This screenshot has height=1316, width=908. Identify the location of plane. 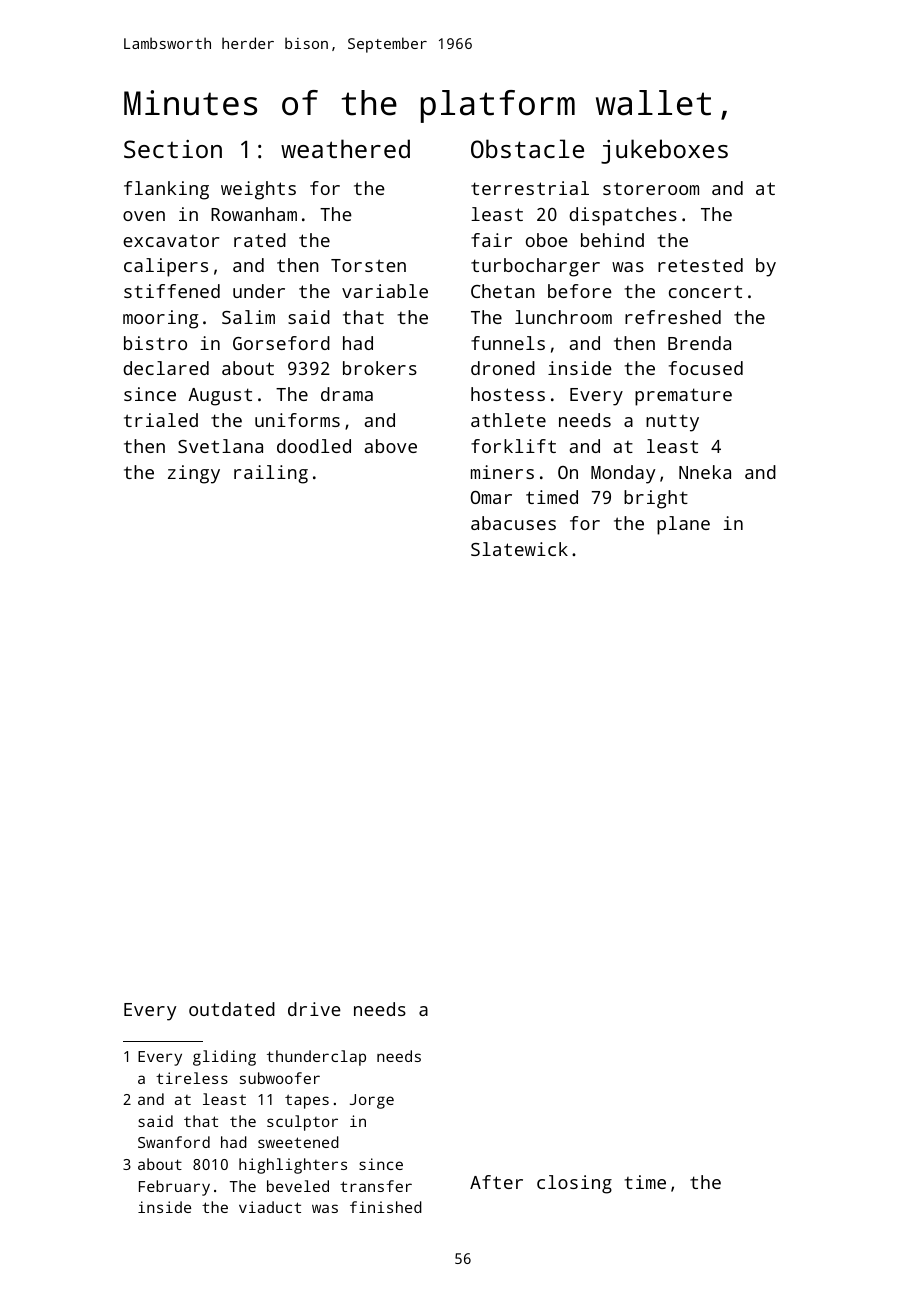
(683, 525).
